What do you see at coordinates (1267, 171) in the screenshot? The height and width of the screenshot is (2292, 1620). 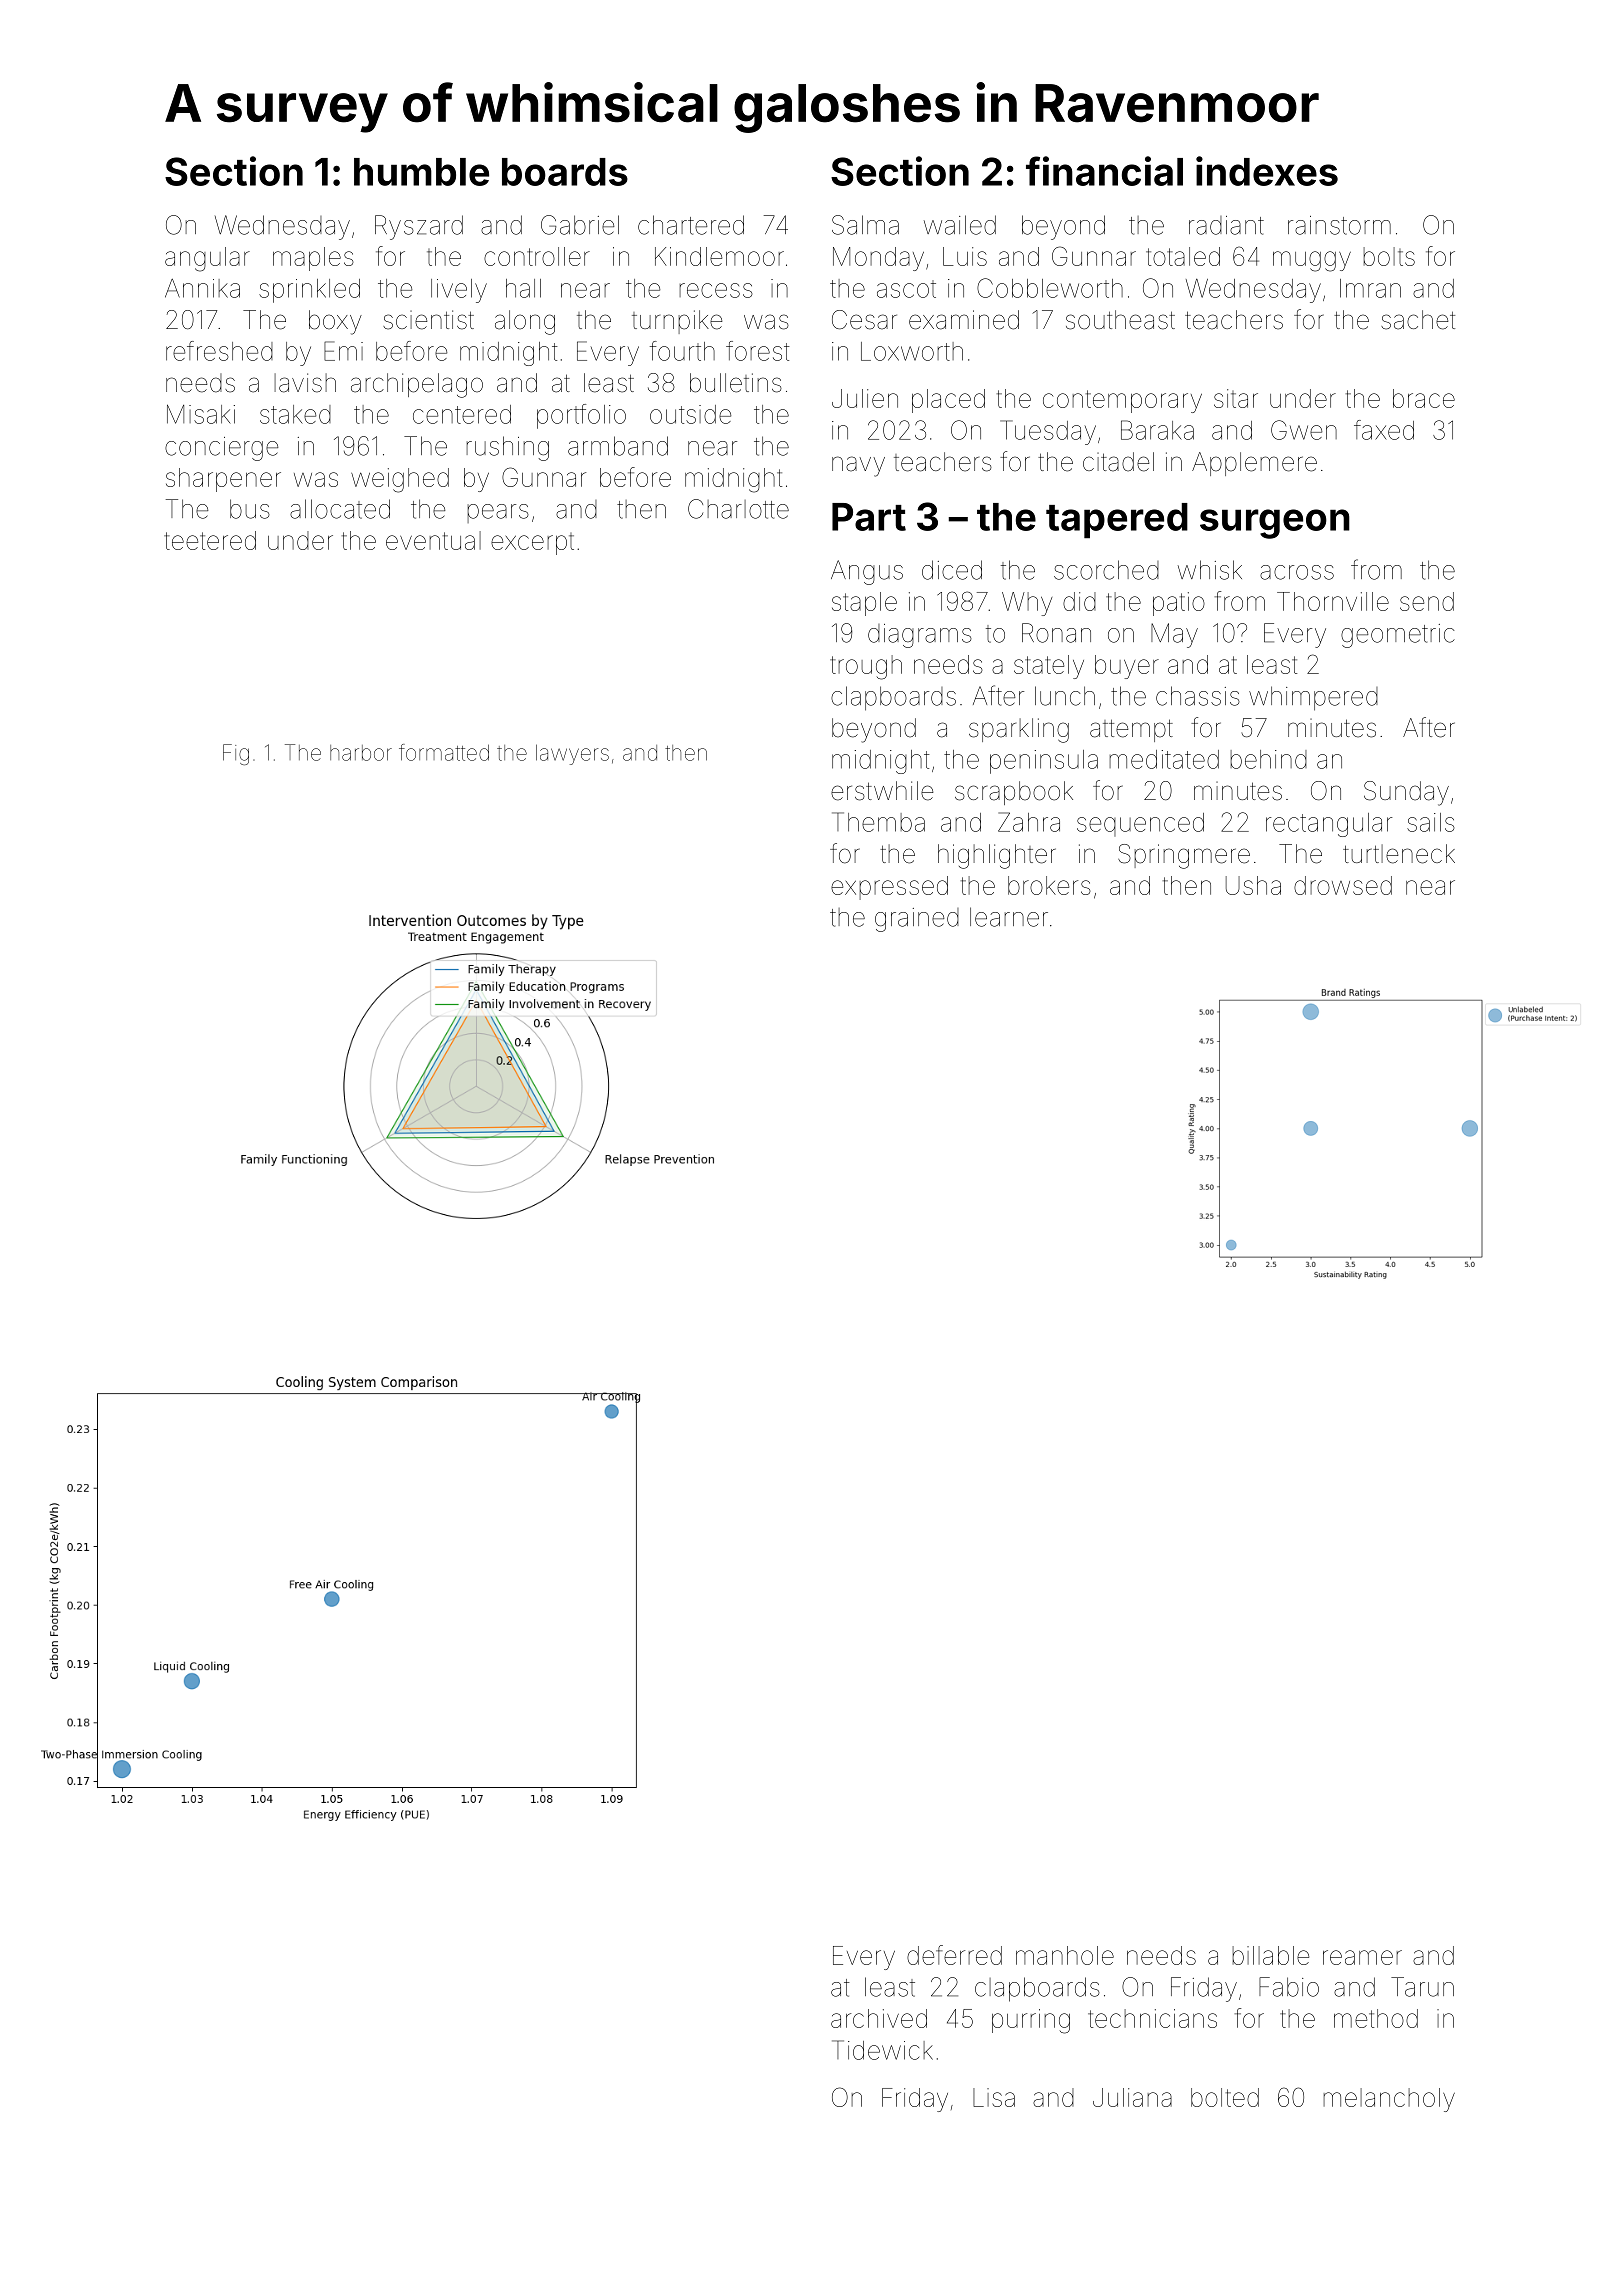 I see `indexes` at bounding box center [1267, 171].
